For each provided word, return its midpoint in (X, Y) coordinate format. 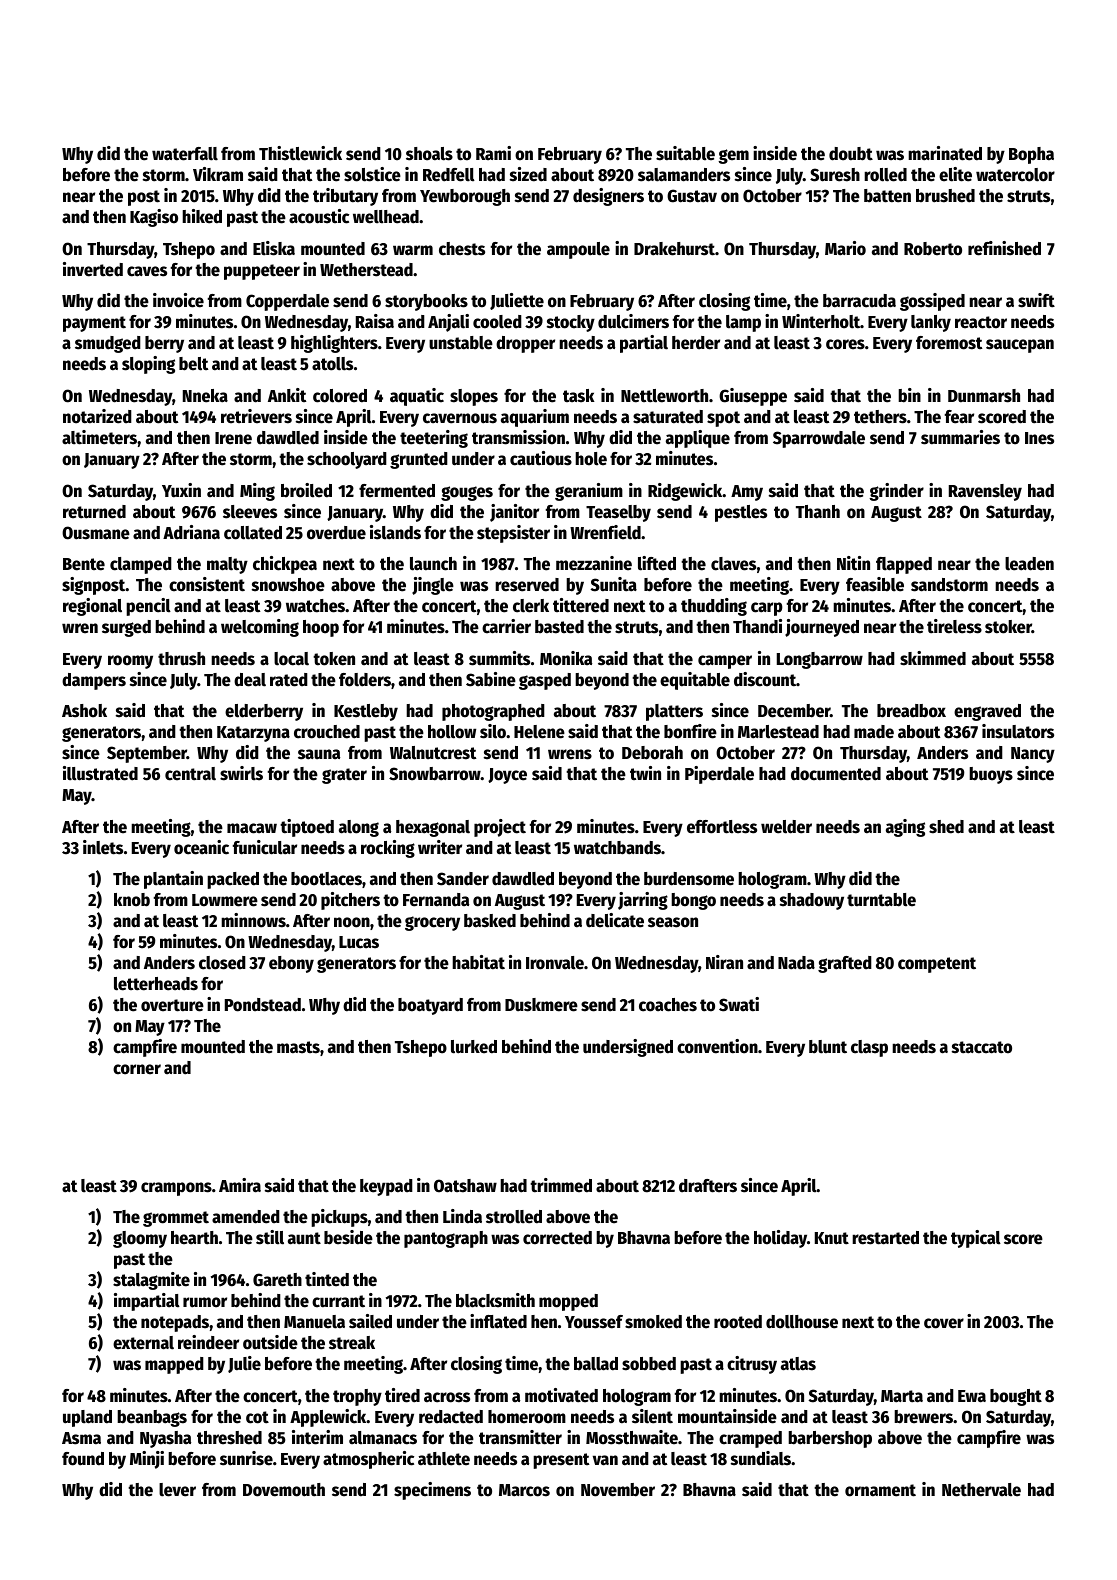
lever (177, 1490)
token (334, 659)
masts (298, 1047)
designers (608, 197)
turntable (881, 900)
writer (440, 847)
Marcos (524, 1490)
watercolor (1015, 175)
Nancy (1033, 755)
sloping (148, 365)
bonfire (690, 731)
